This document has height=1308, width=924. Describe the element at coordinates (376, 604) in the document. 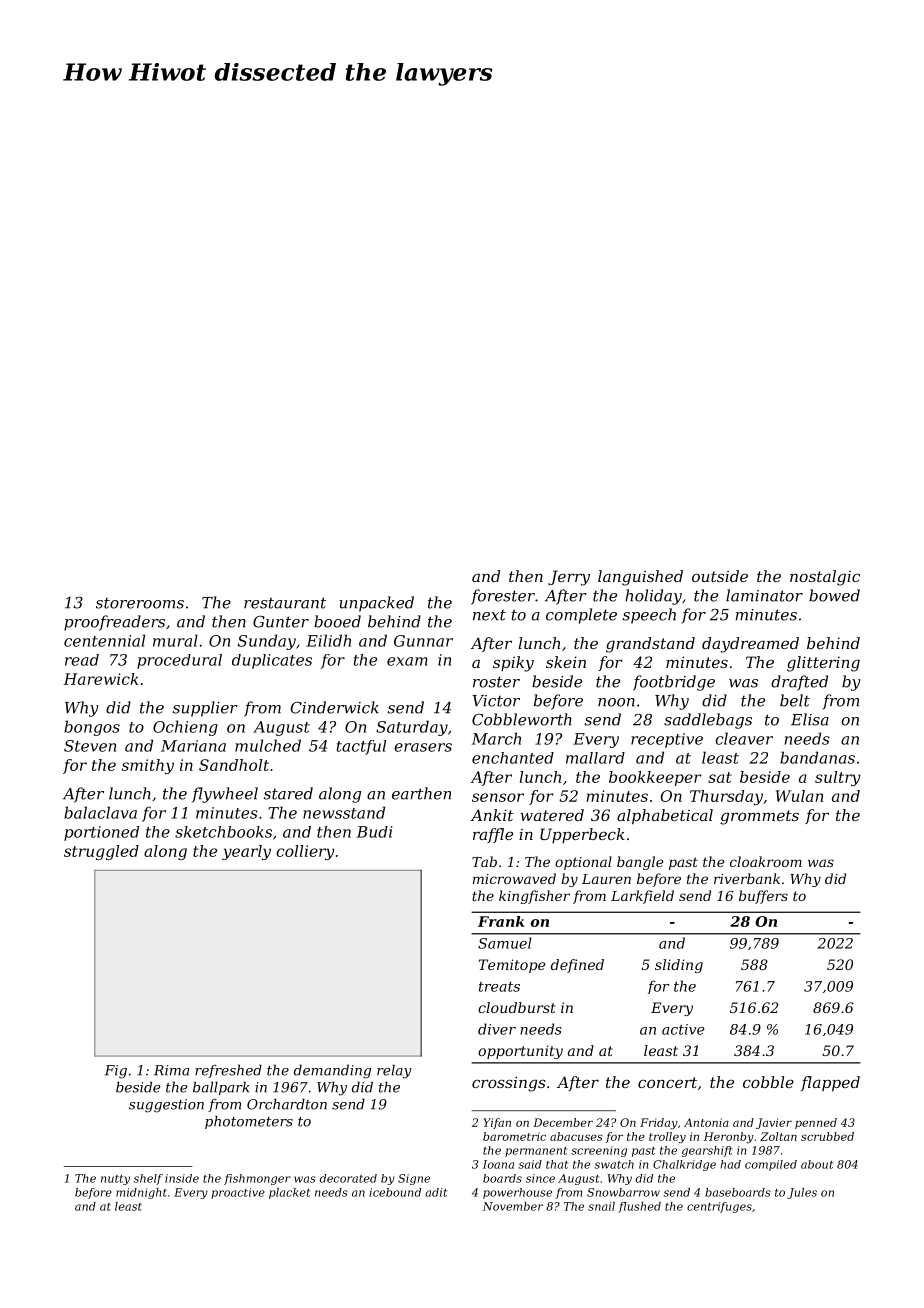

I see `unpacked` at that location.
